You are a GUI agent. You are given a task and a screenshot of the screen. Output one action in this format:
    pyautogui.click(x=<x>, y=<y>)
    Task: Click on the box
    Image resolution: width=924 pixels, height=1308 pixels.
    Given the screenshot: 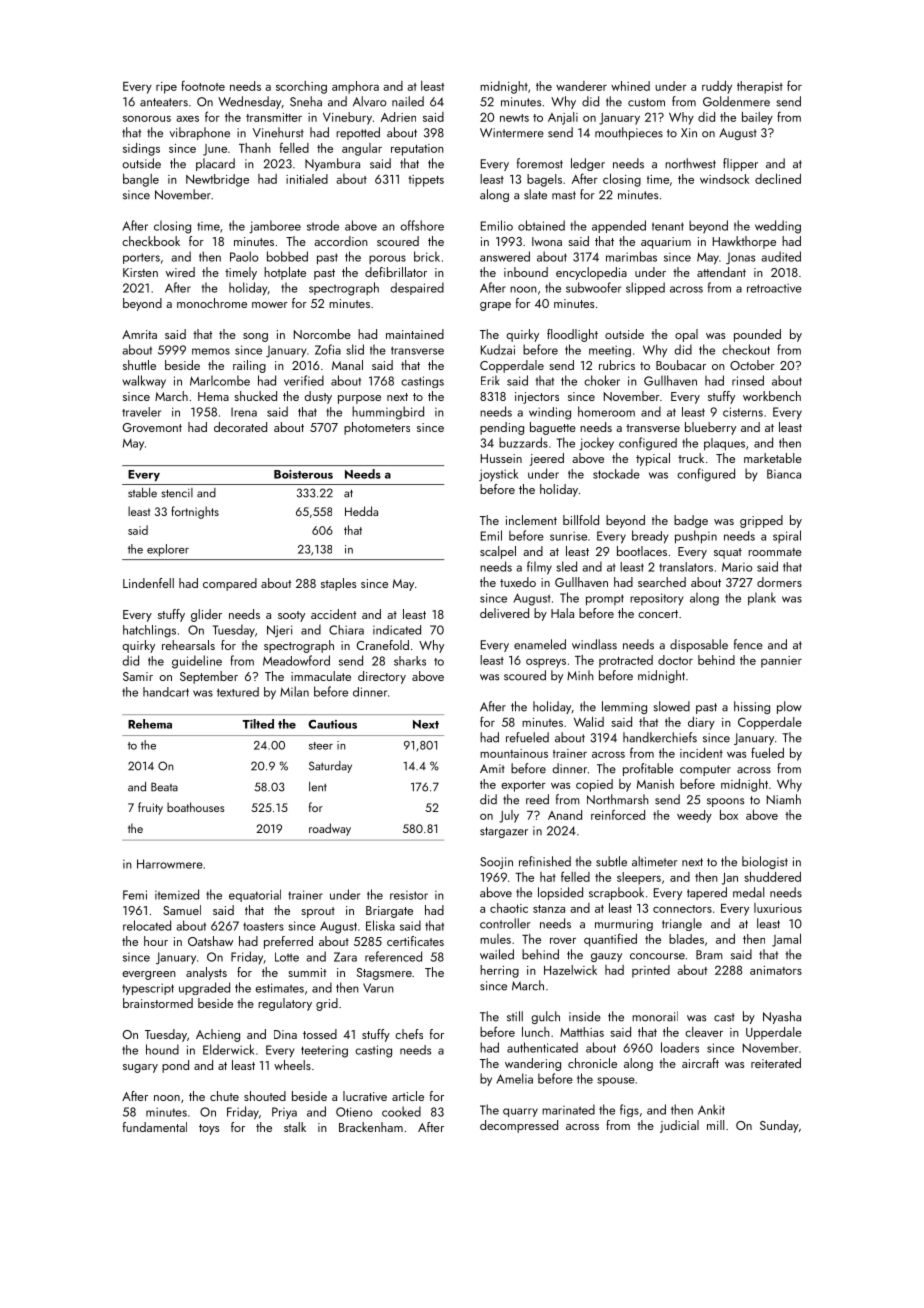 What is the action you would take?
    pyautogui.click(x=729, y=815)
